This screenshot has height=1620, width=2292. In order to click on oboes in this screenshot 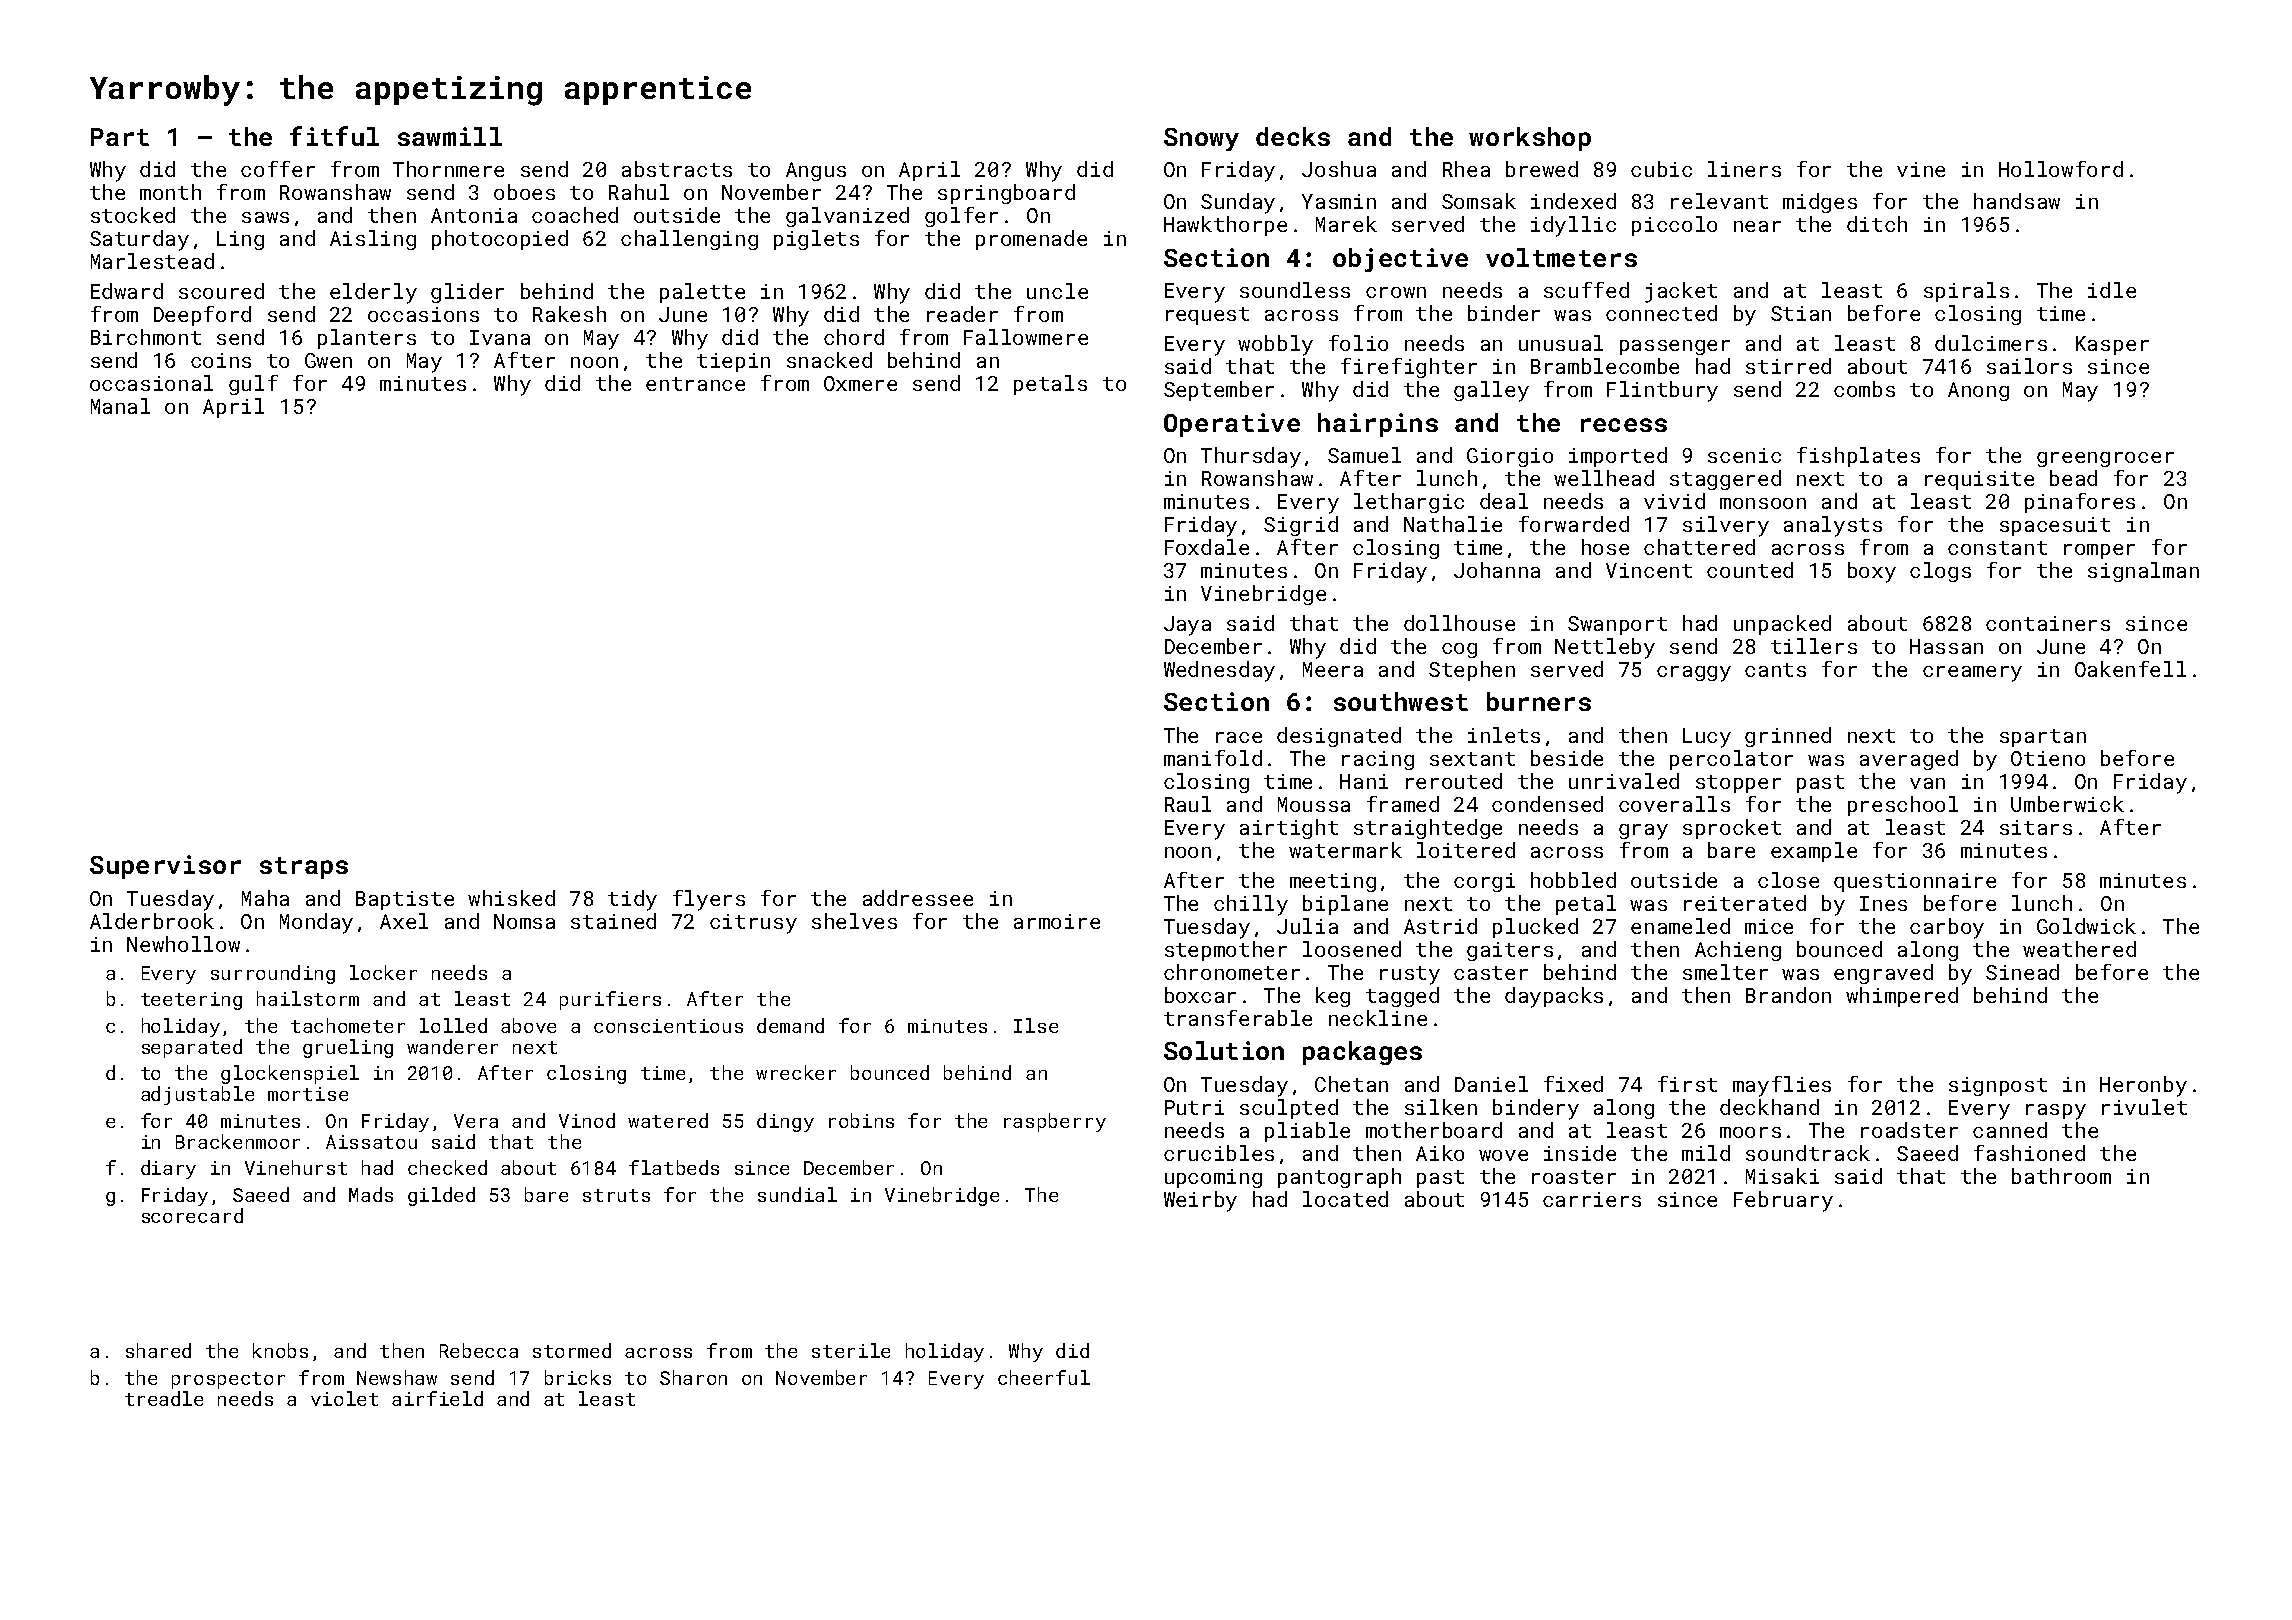, I will do `click(524, 192)`.
